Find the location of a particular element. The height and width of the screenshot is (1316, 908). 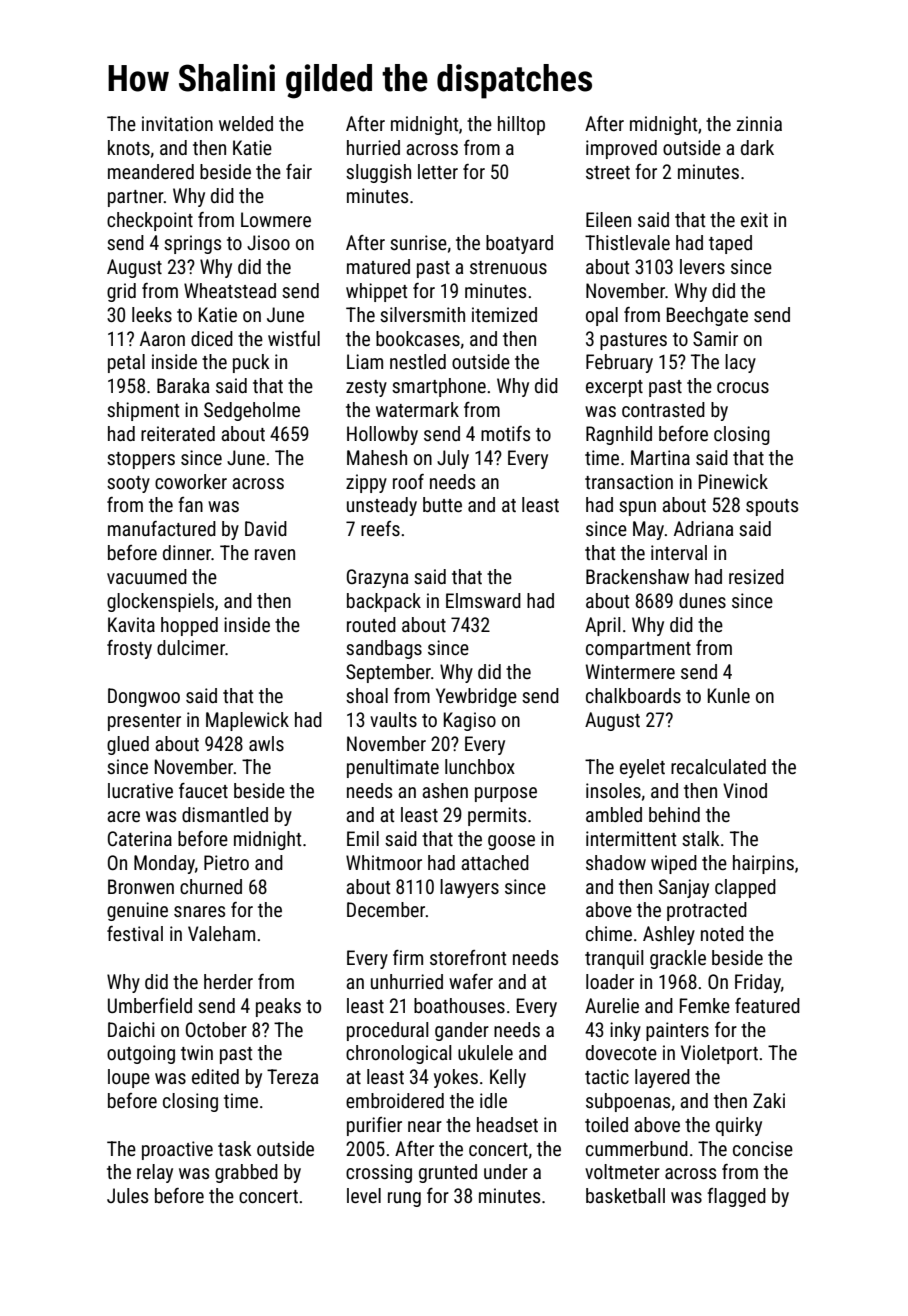

Pietro is located at coordinates (226, 862).
